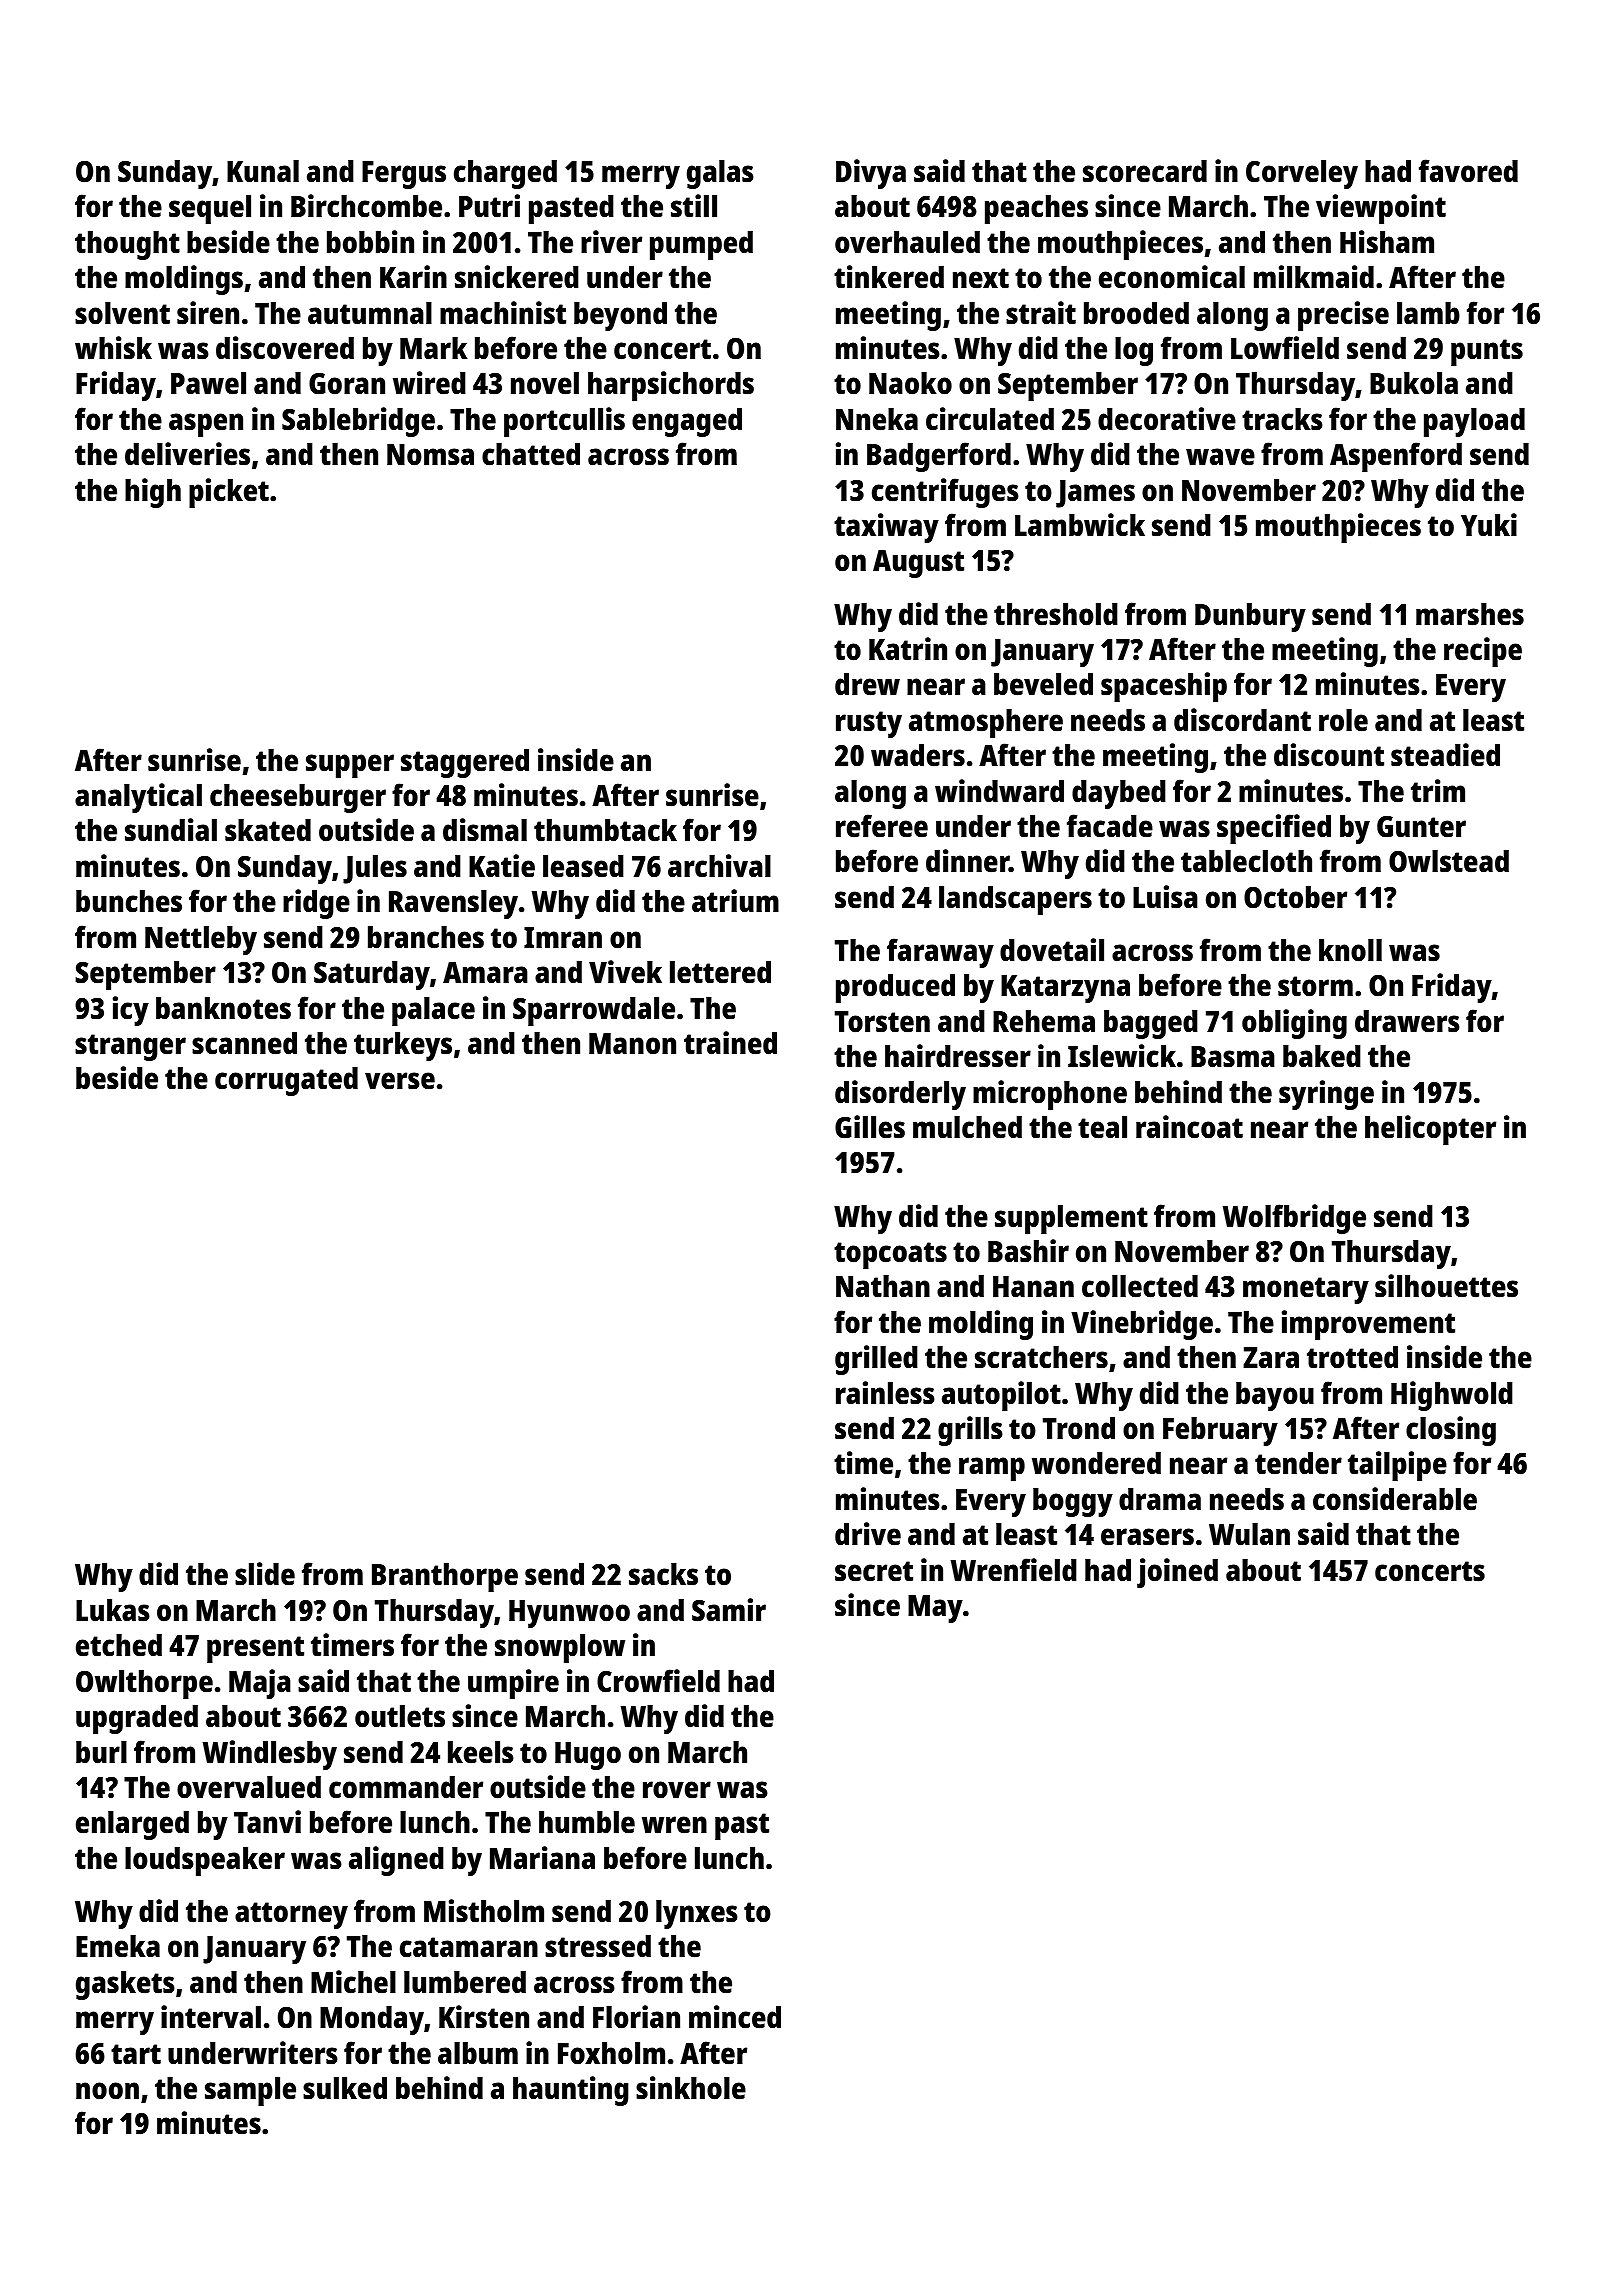 Image resolution: width=1620 pixels, height=2292 pixels. What do you see at coordinates (223, 1008) in the screenshot?
I see `banknotes` at bounding box center [223, 1008].
